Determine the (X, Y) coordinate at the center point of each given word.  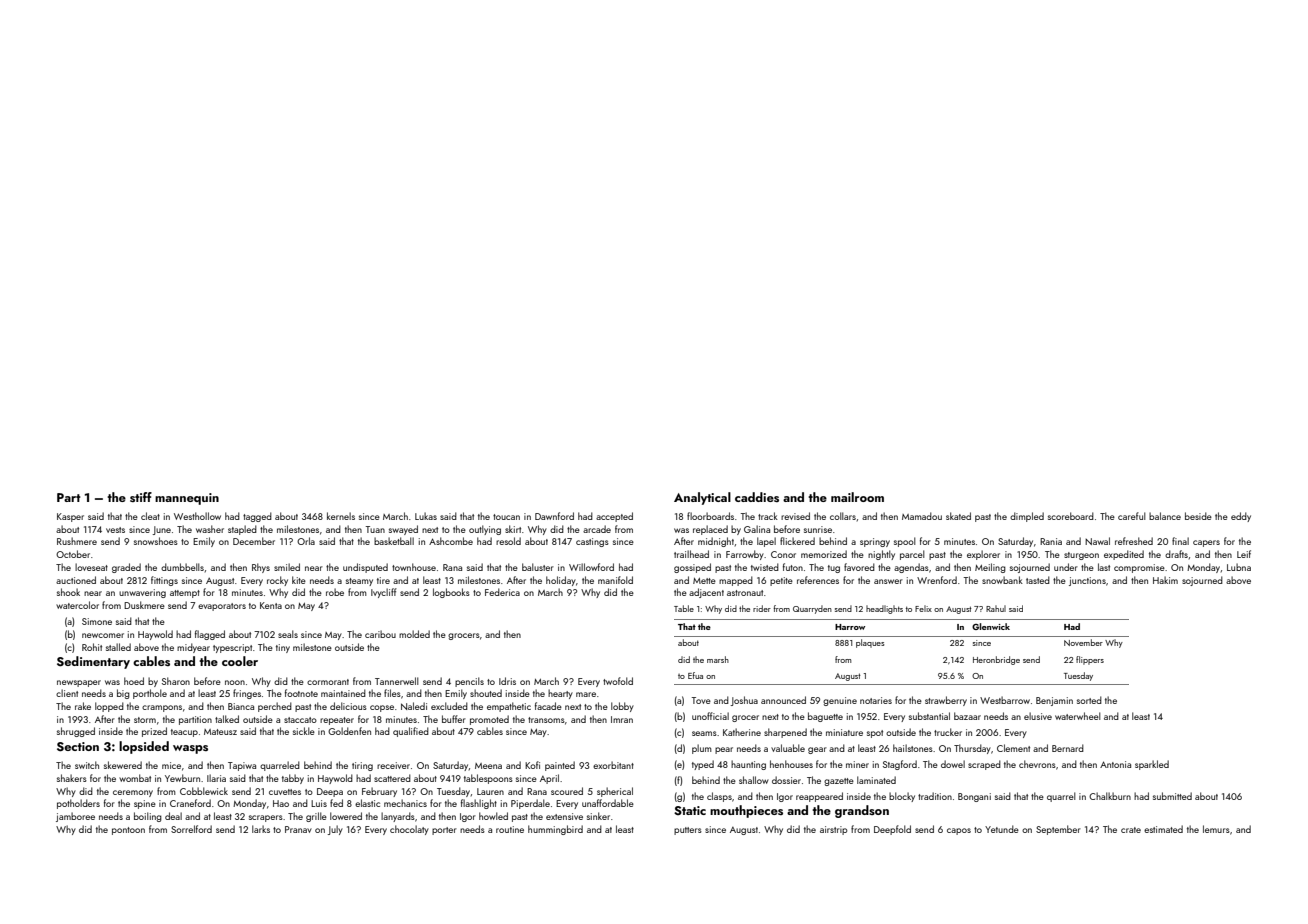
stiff (141, 497)
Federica (502, 592)
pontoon (128, 831)
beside (1198, 516)
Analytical (702, 498)
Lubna (1239, 567)
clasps (719, 797)
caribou (380, 634)
